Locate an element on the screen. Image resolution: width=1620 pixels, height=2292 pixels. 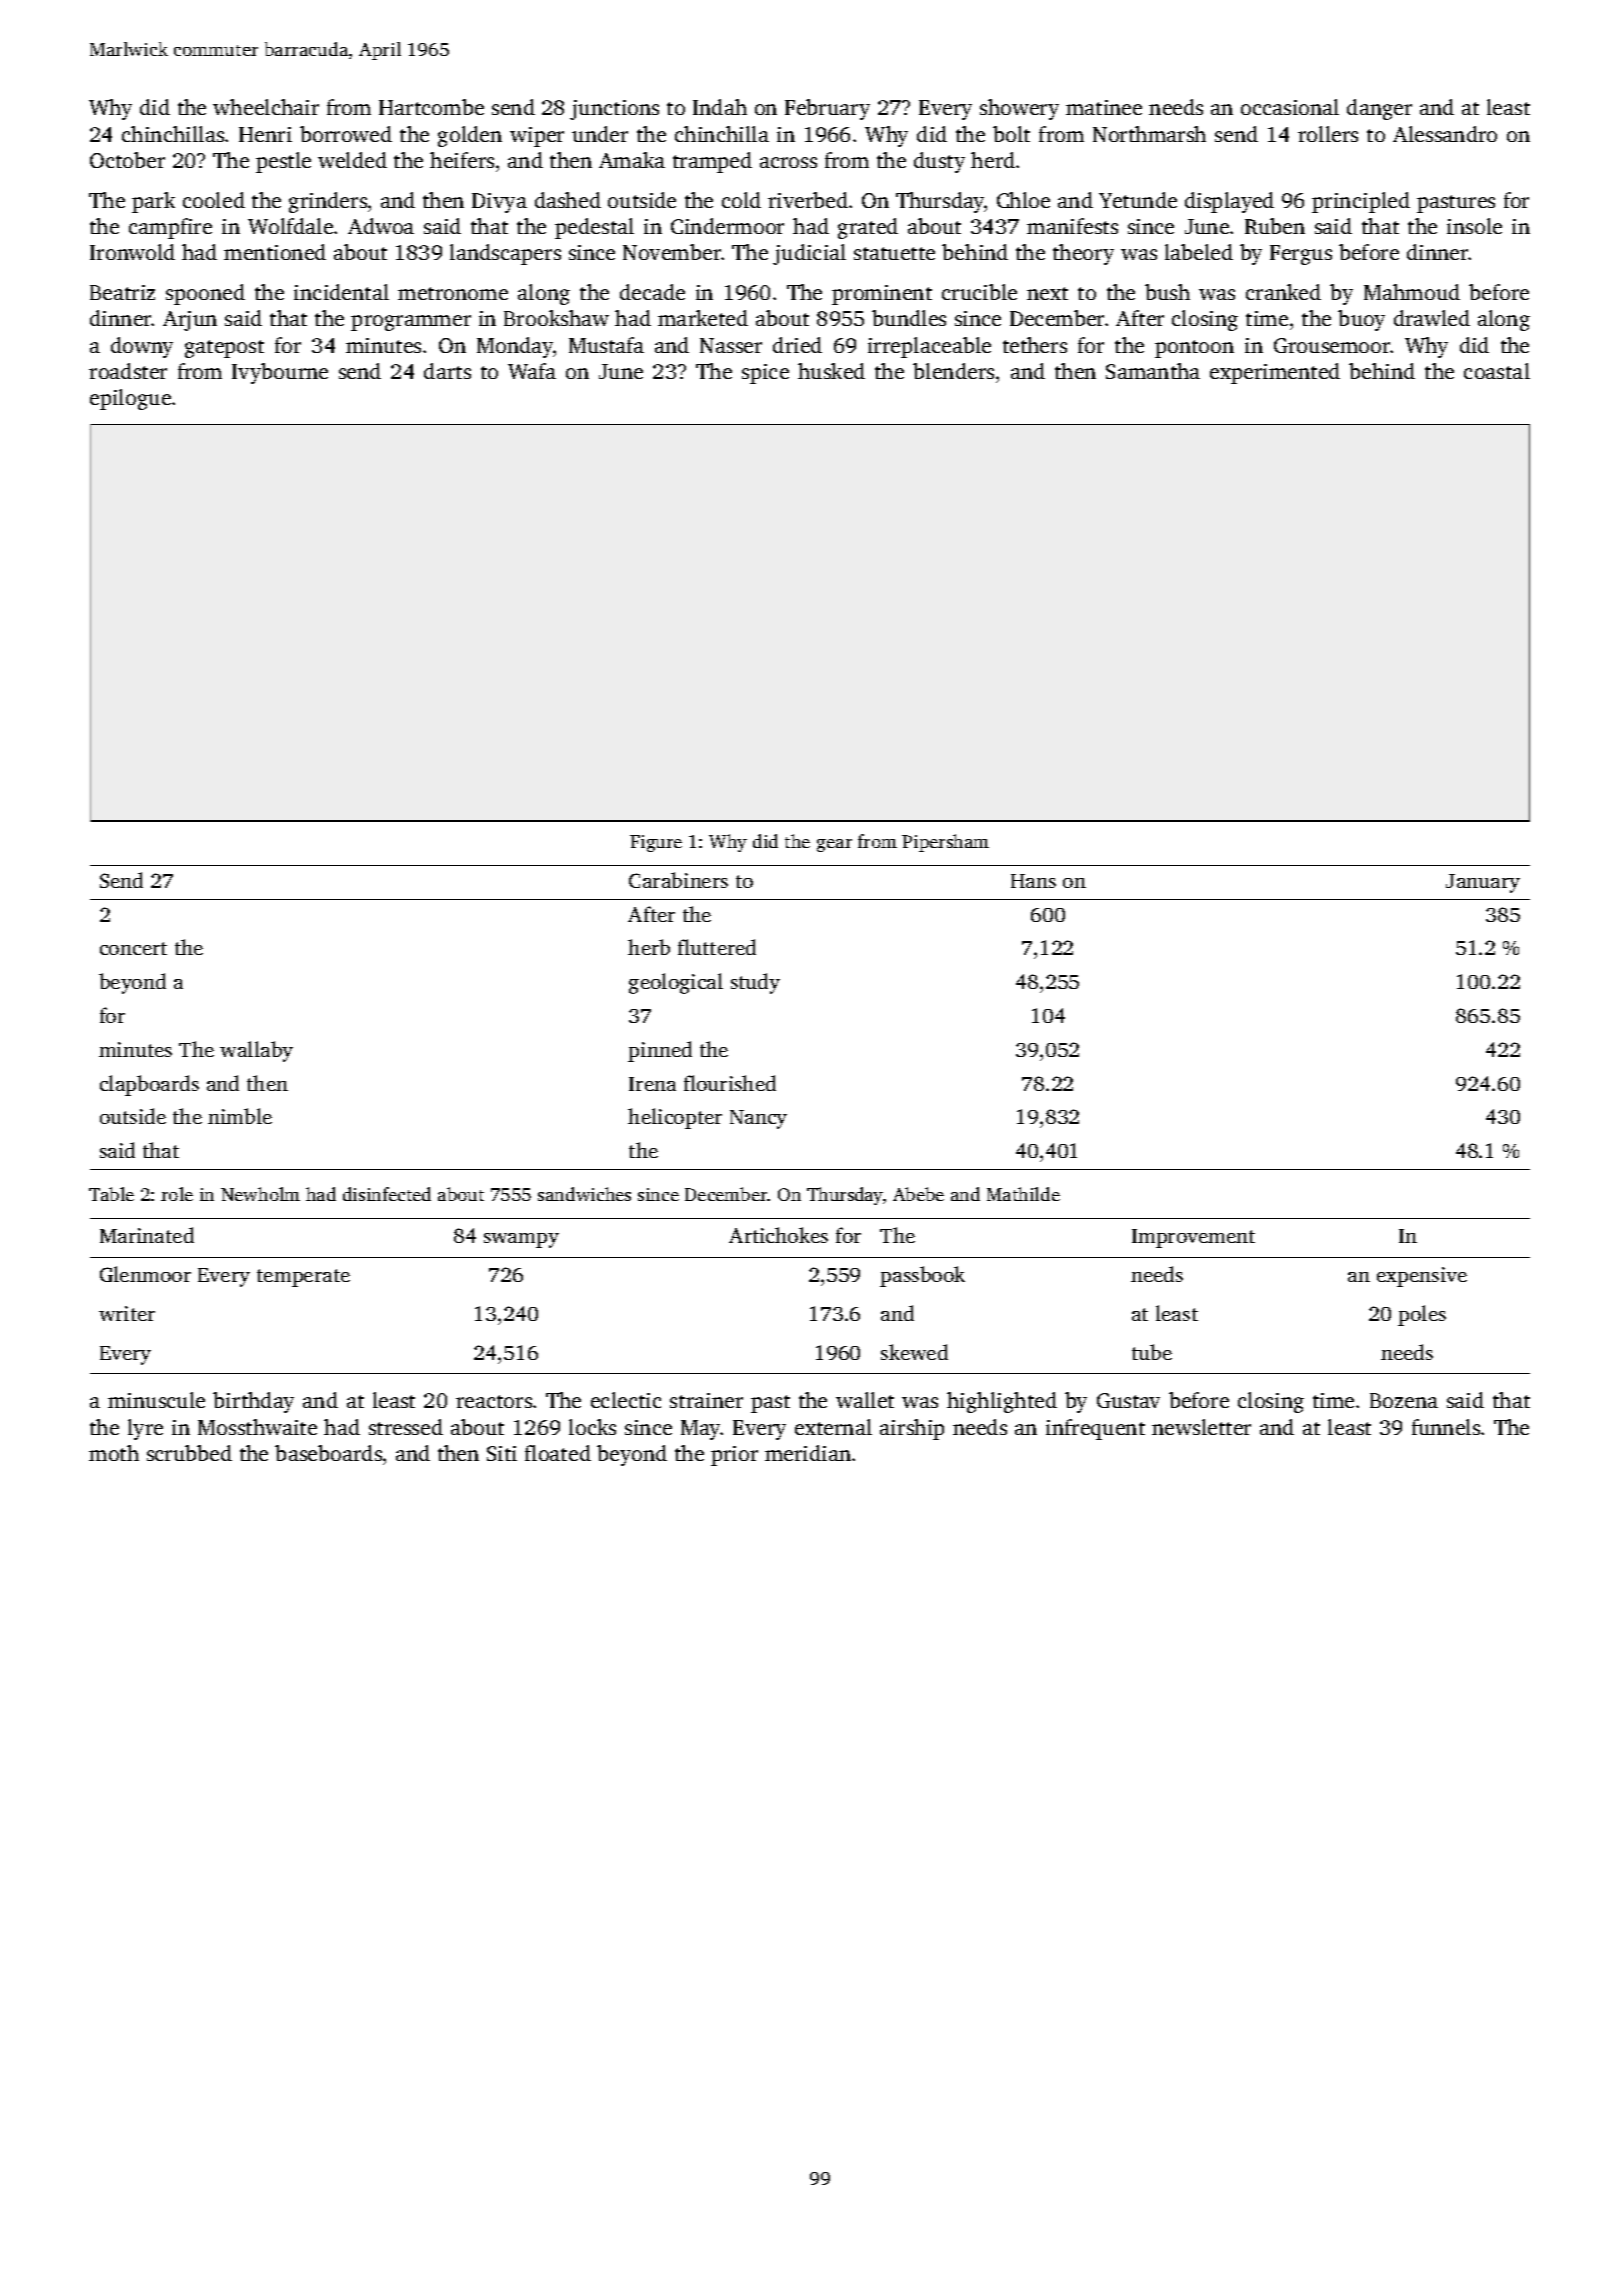
funnels is located at coordinates (1446, 1427).
